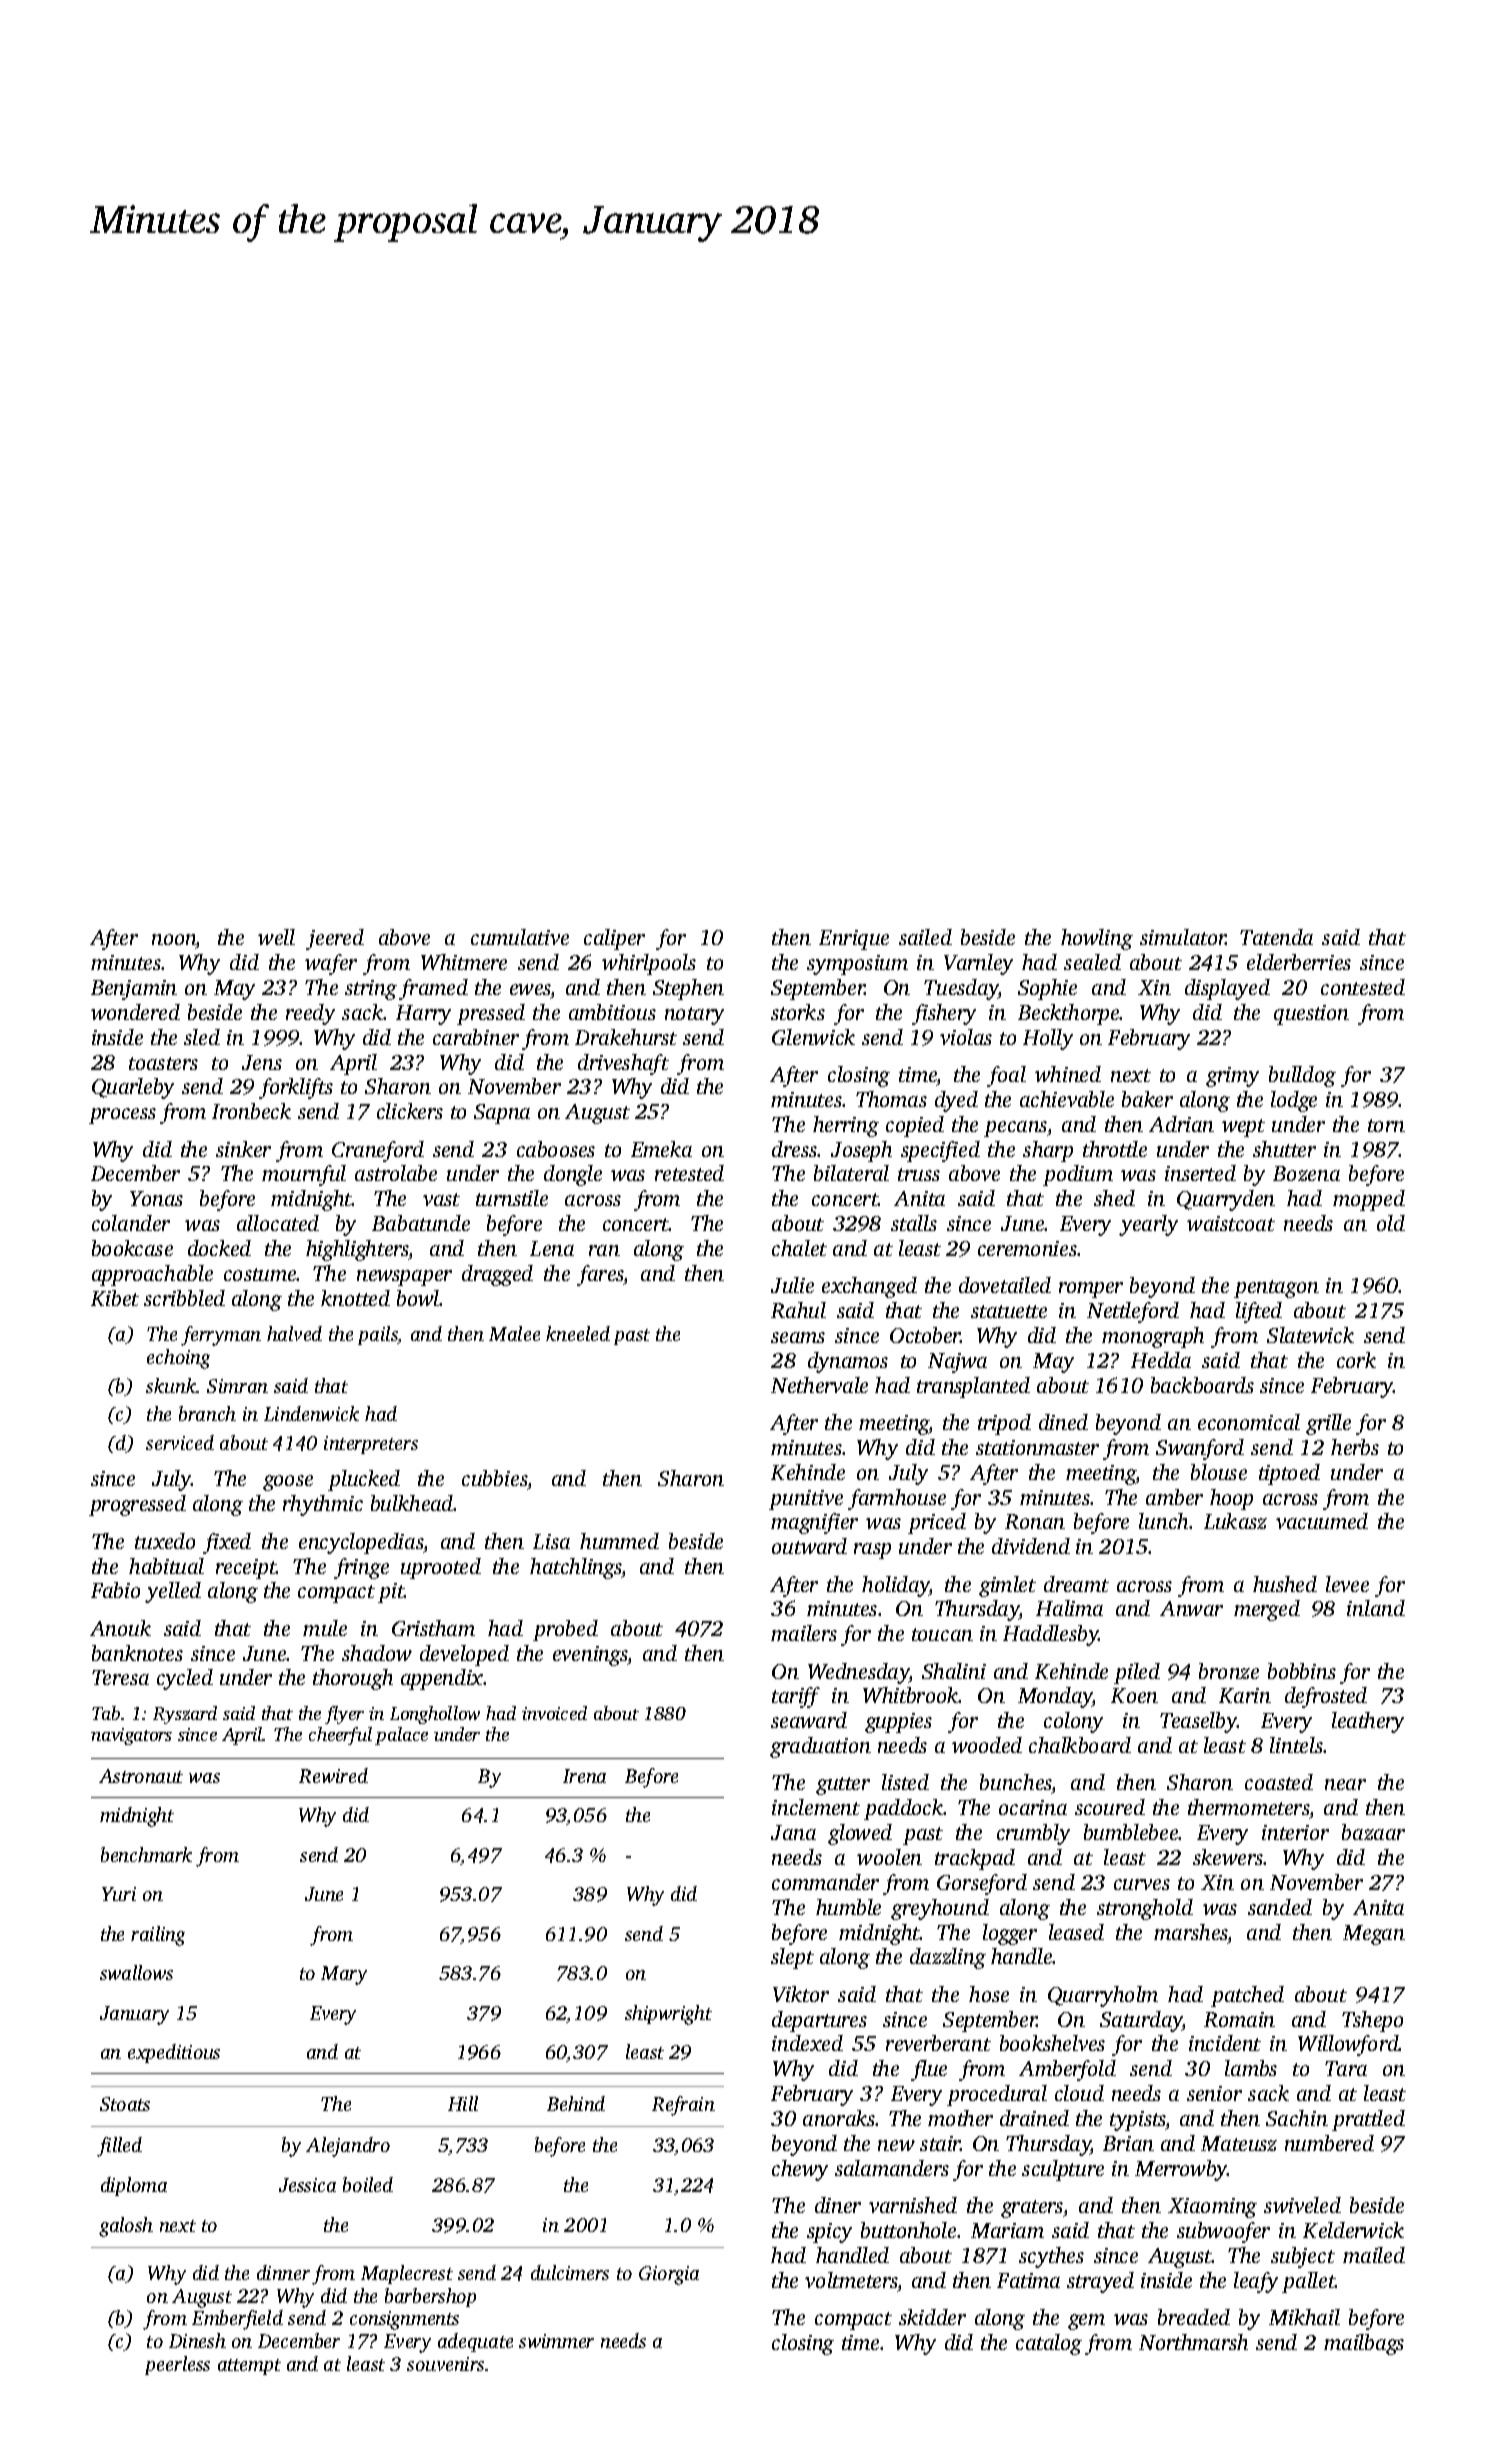 Image resolution: width=1496 pixels, height=2464 pixels. I want to click on caliper, so click(614, 939).
